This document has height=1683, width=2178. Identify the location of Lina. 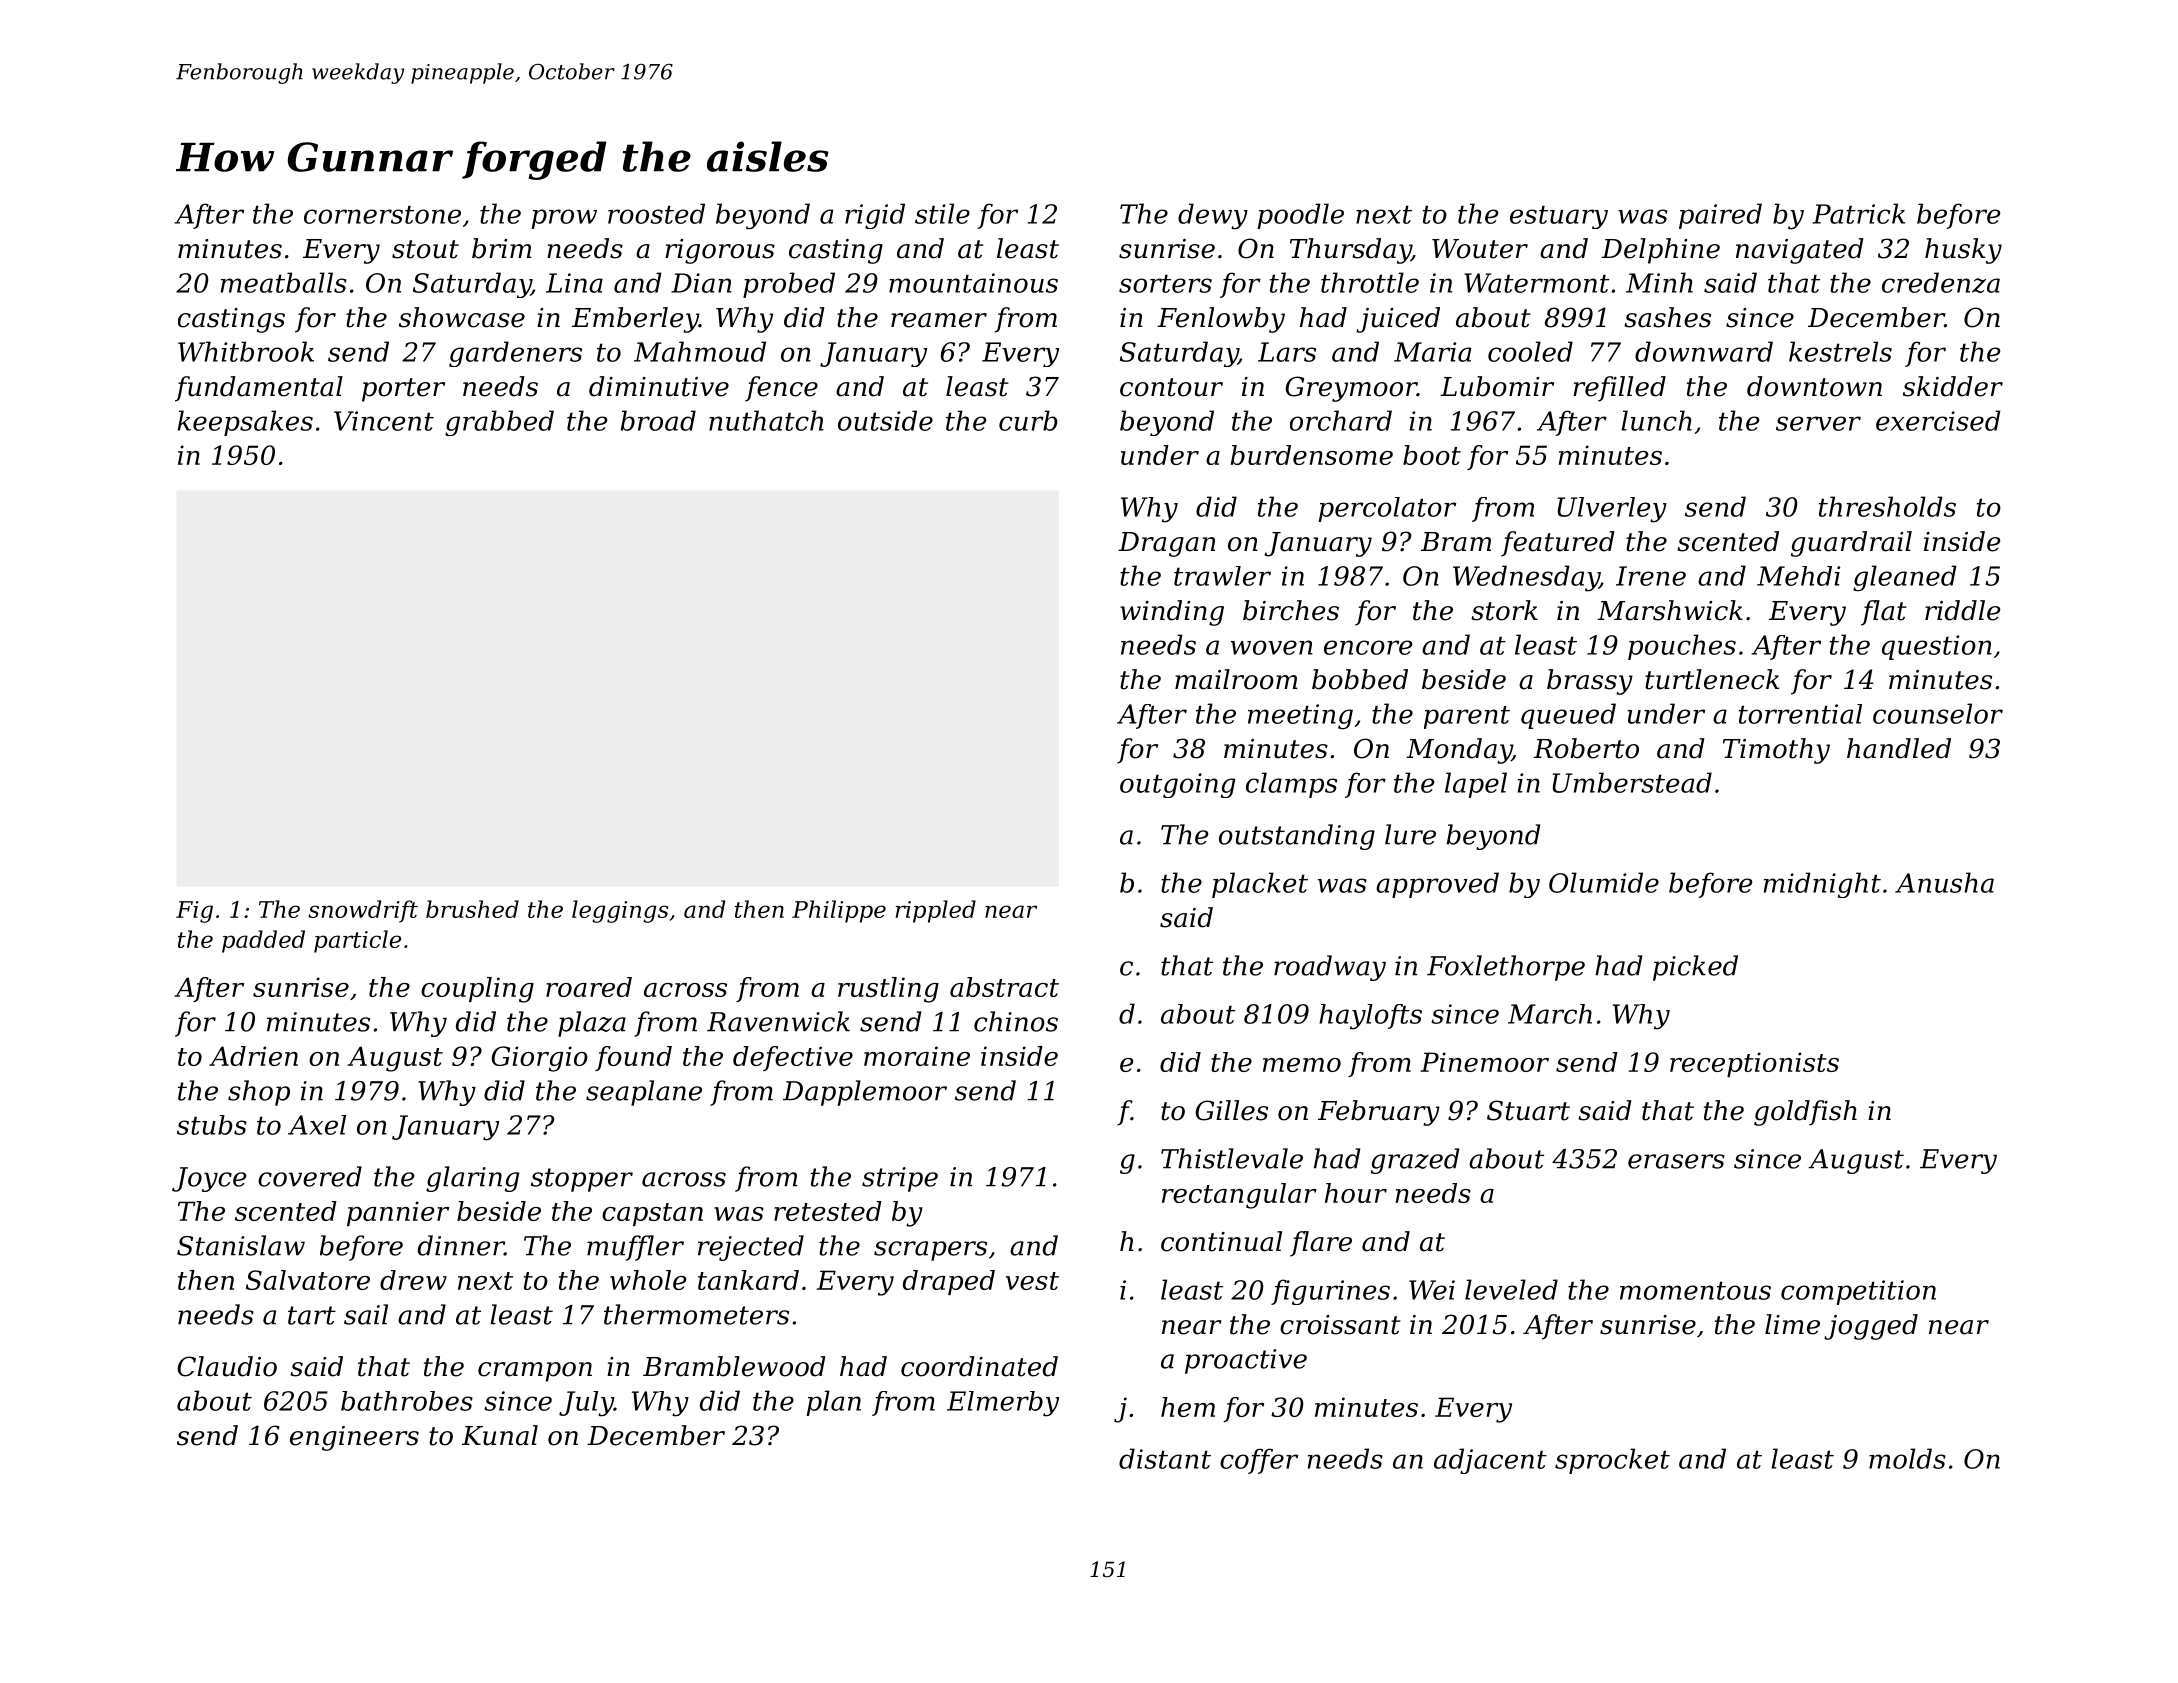
(574, 283).
